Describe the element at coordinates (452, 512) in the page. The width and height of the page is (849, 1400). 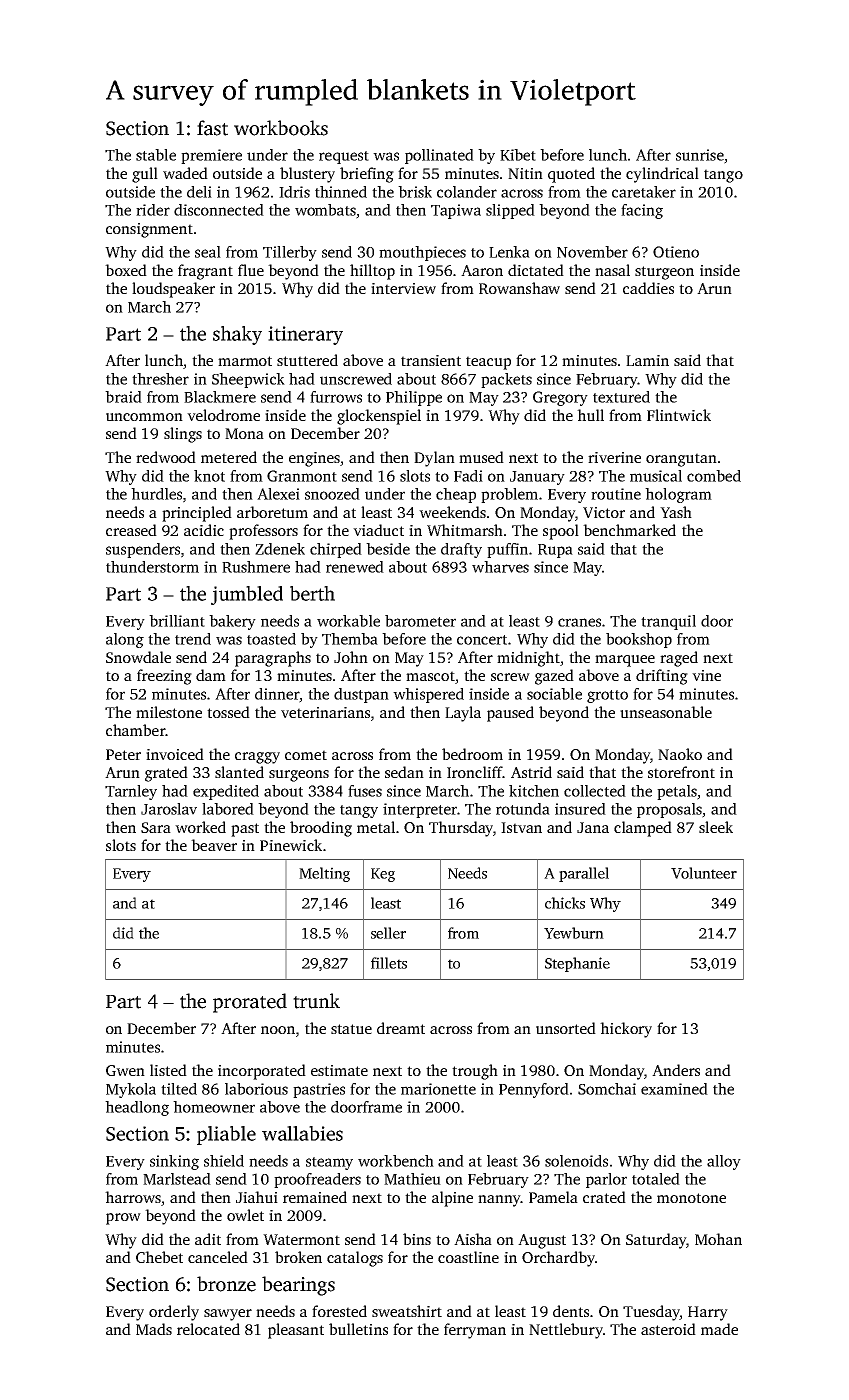
I see `weekends` at that location.
